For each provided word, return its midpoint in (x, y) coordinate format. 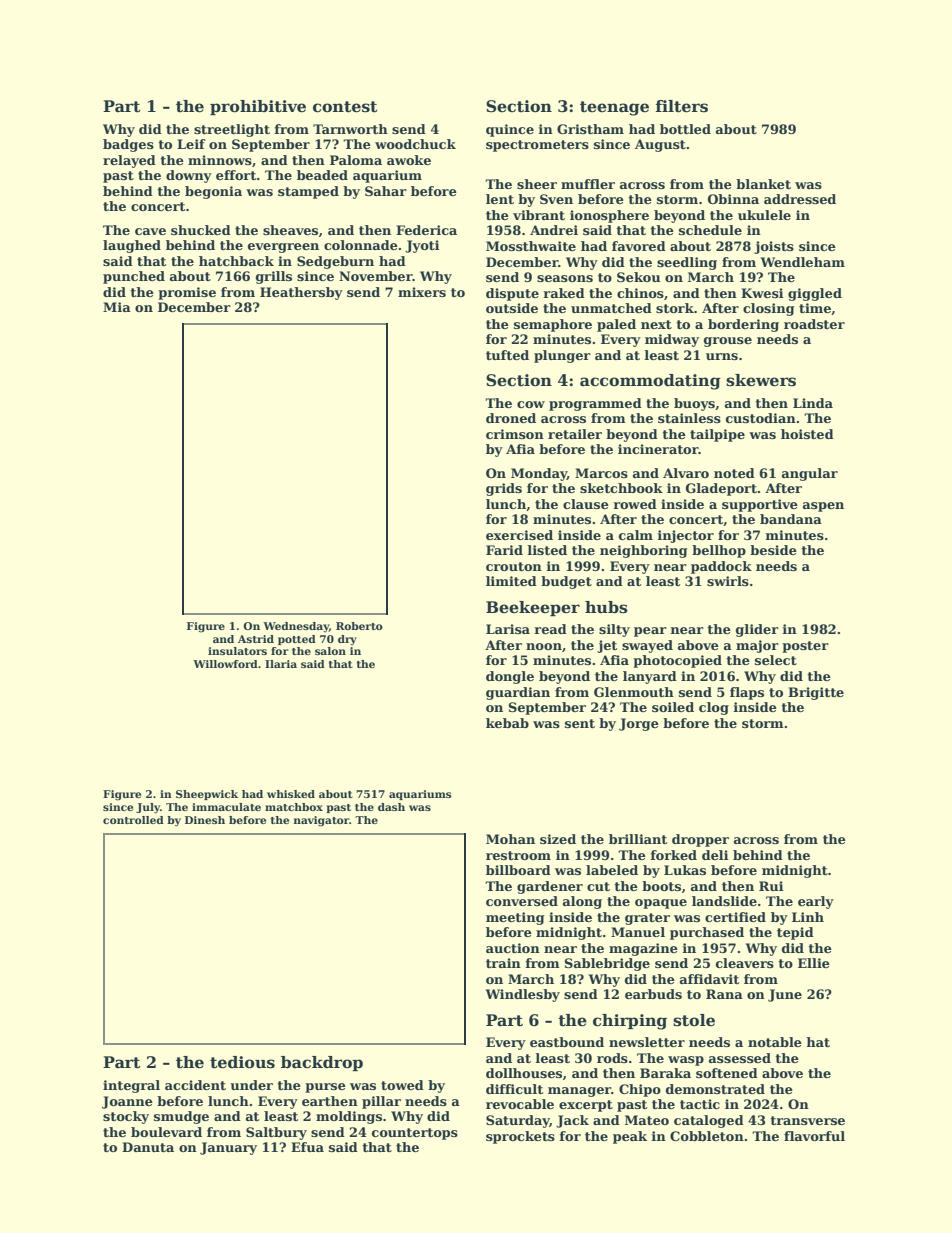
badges (128, 145)
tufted (507, 355)
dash (391, 807)
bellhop (719, 551)
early (816, 902)
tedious (242, 1062)
